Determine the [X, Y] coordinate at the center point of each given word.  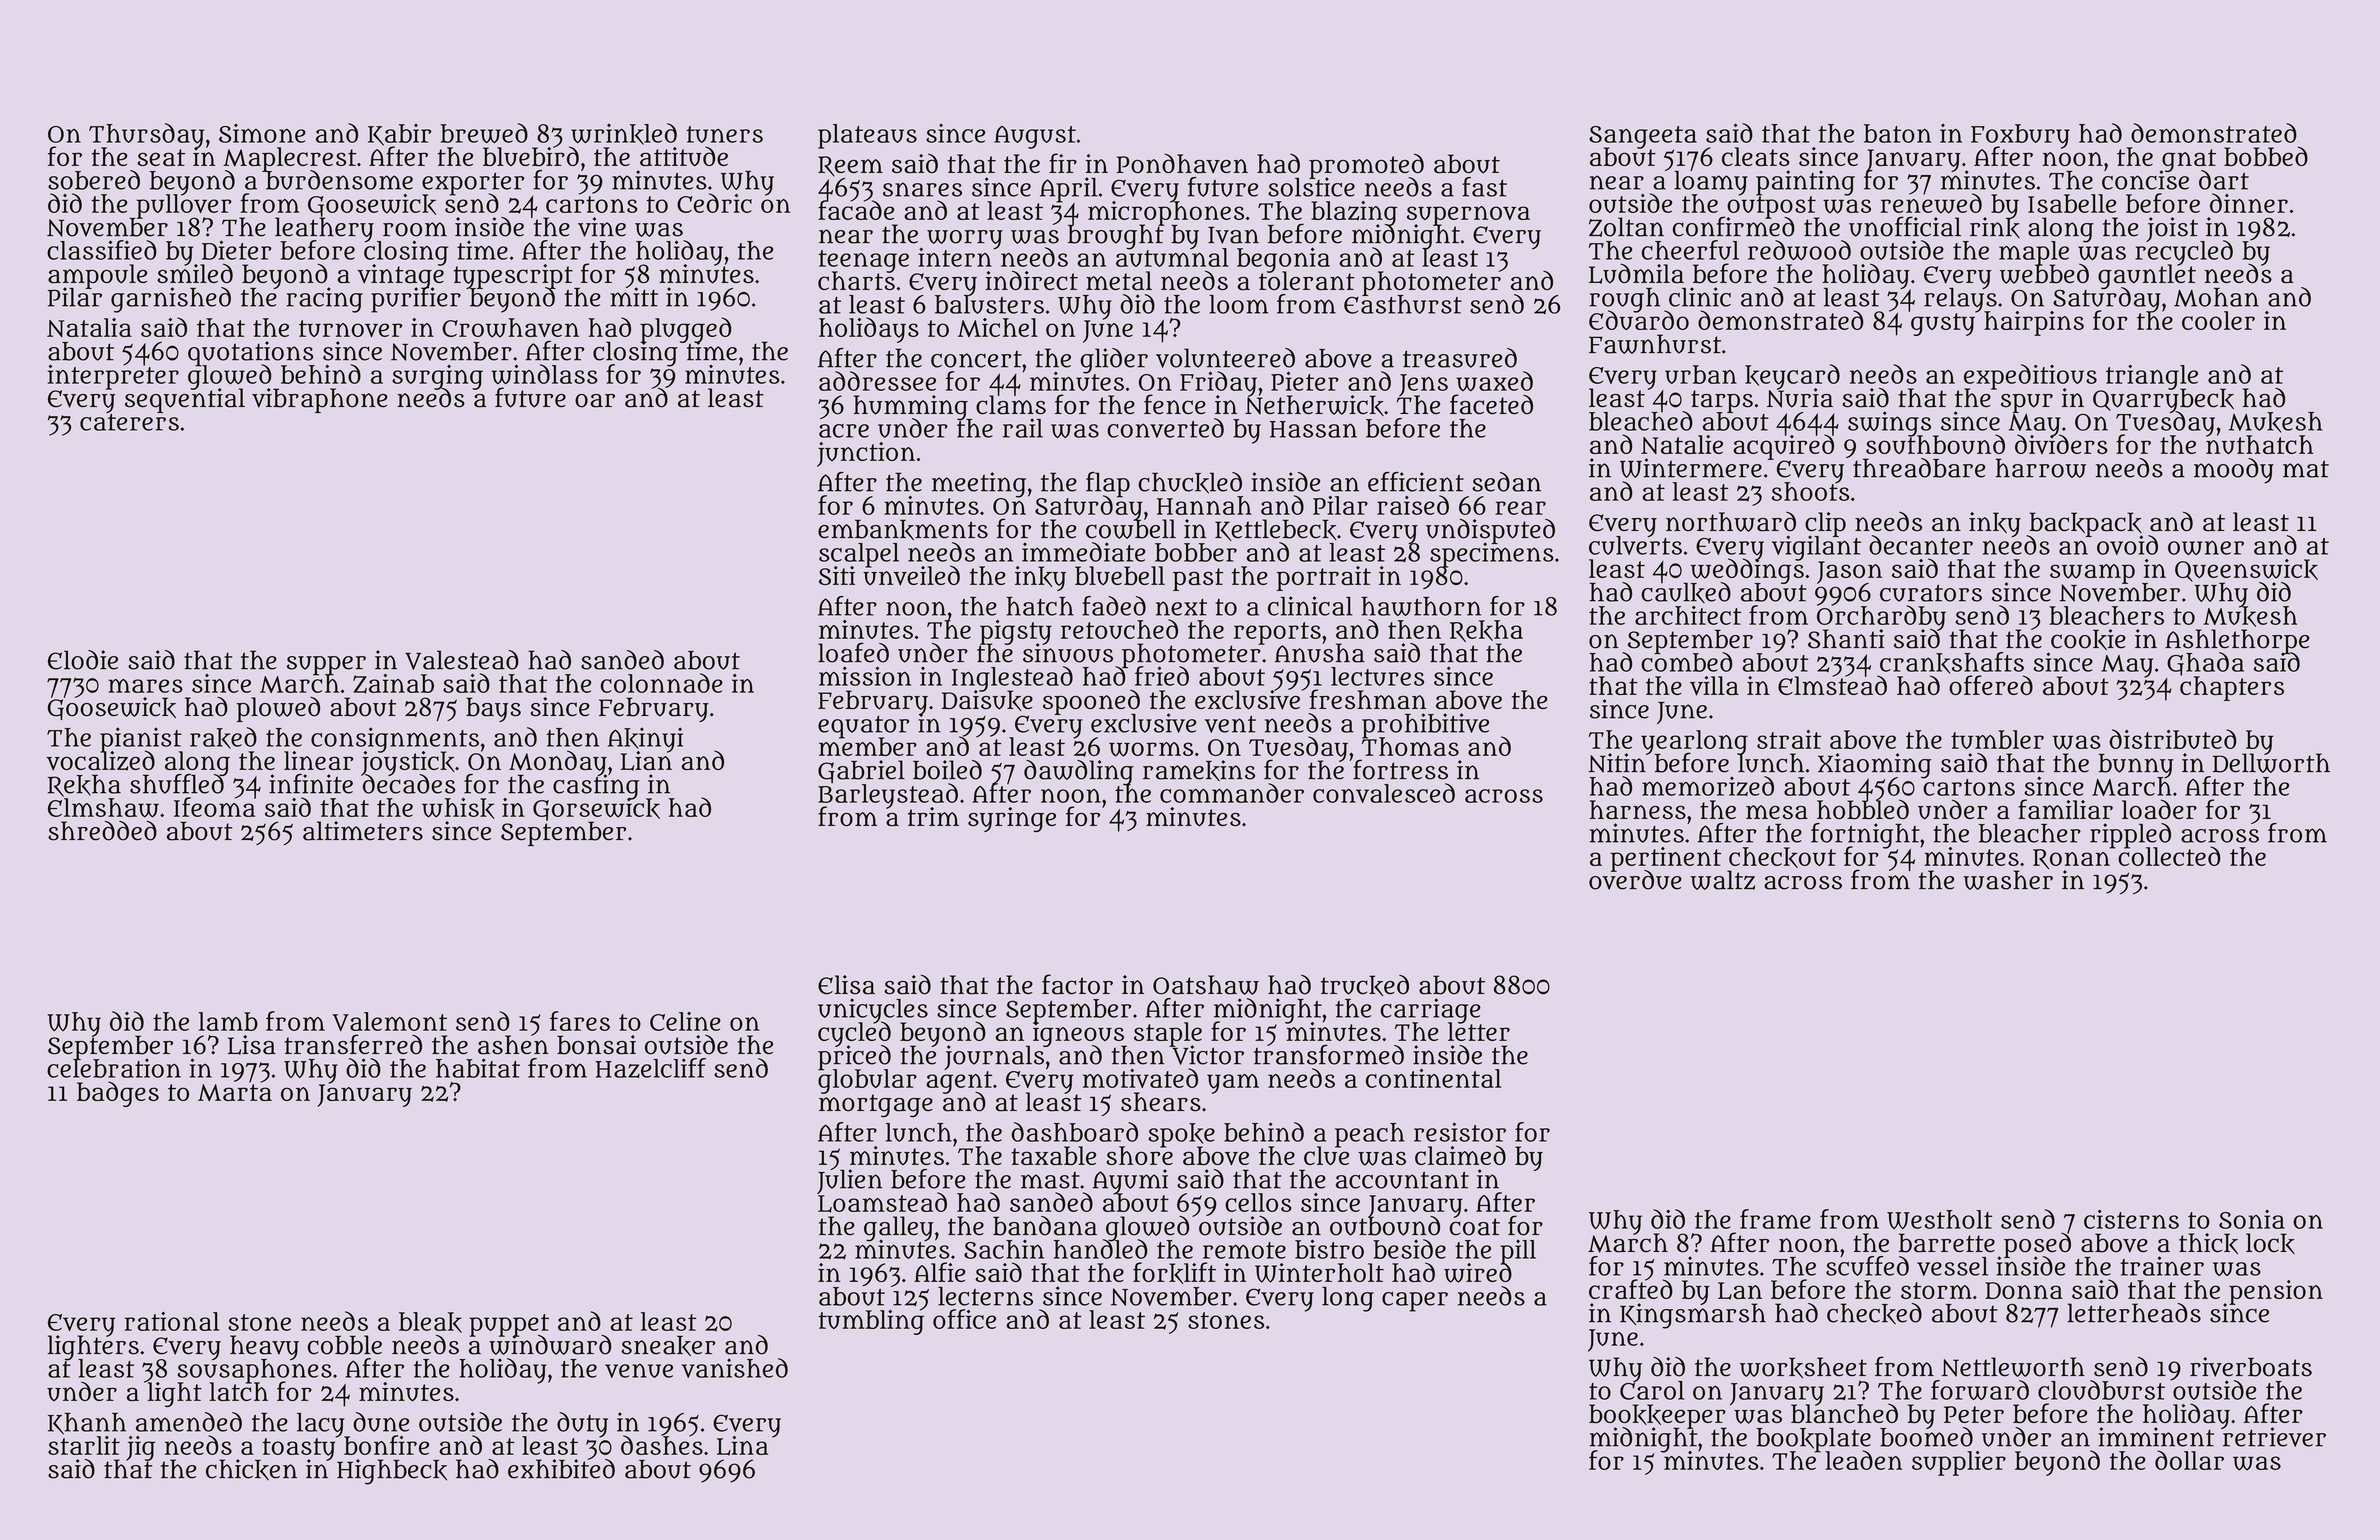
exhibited [561, 1469]
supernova [1468, 215]
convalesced [1384, 793]
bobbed [2266, 156]
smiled [195, 274]
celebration [114, 1068]
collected [2169, 856]
